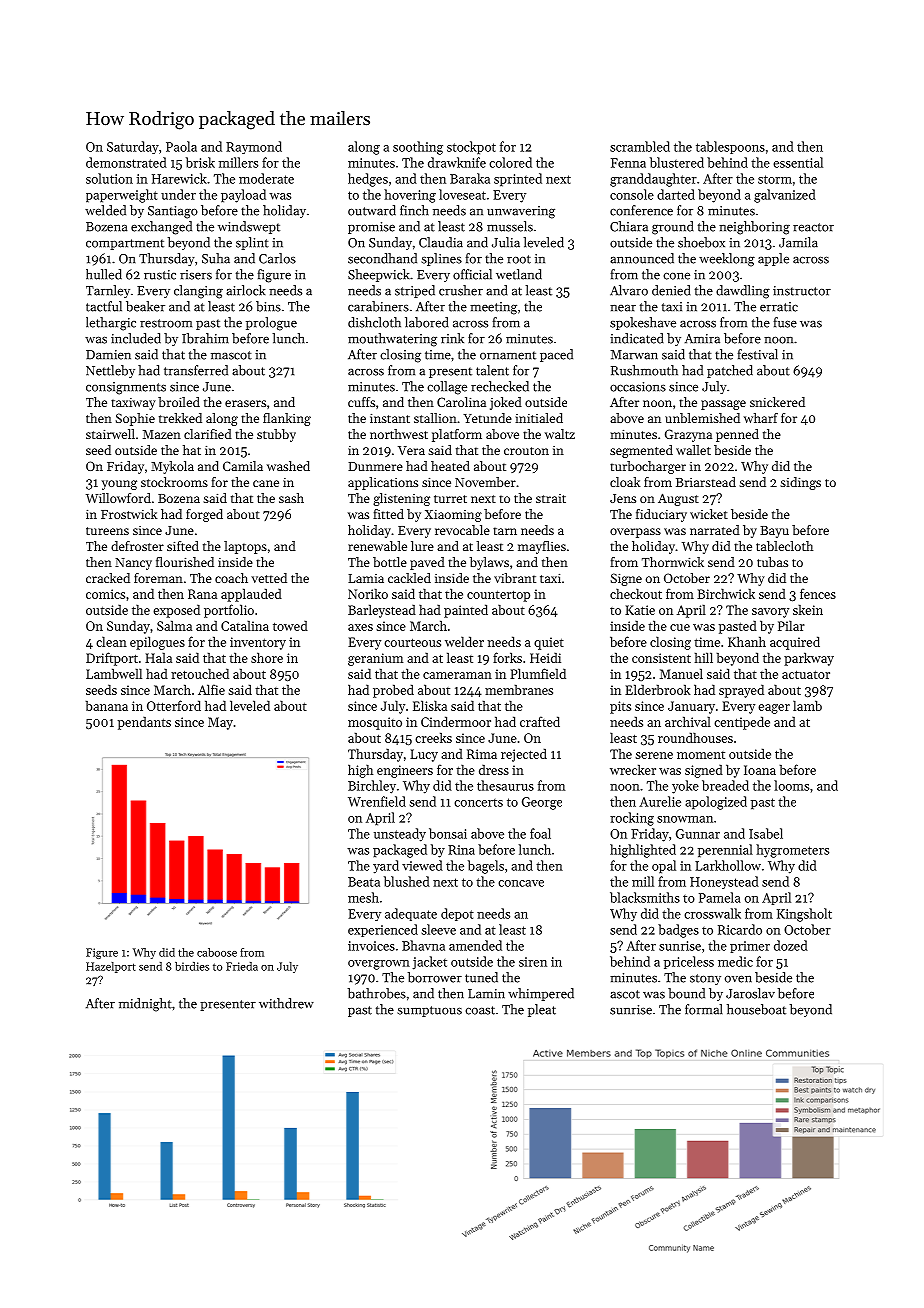  I want to click on bathrobes, so click(377, 993).
